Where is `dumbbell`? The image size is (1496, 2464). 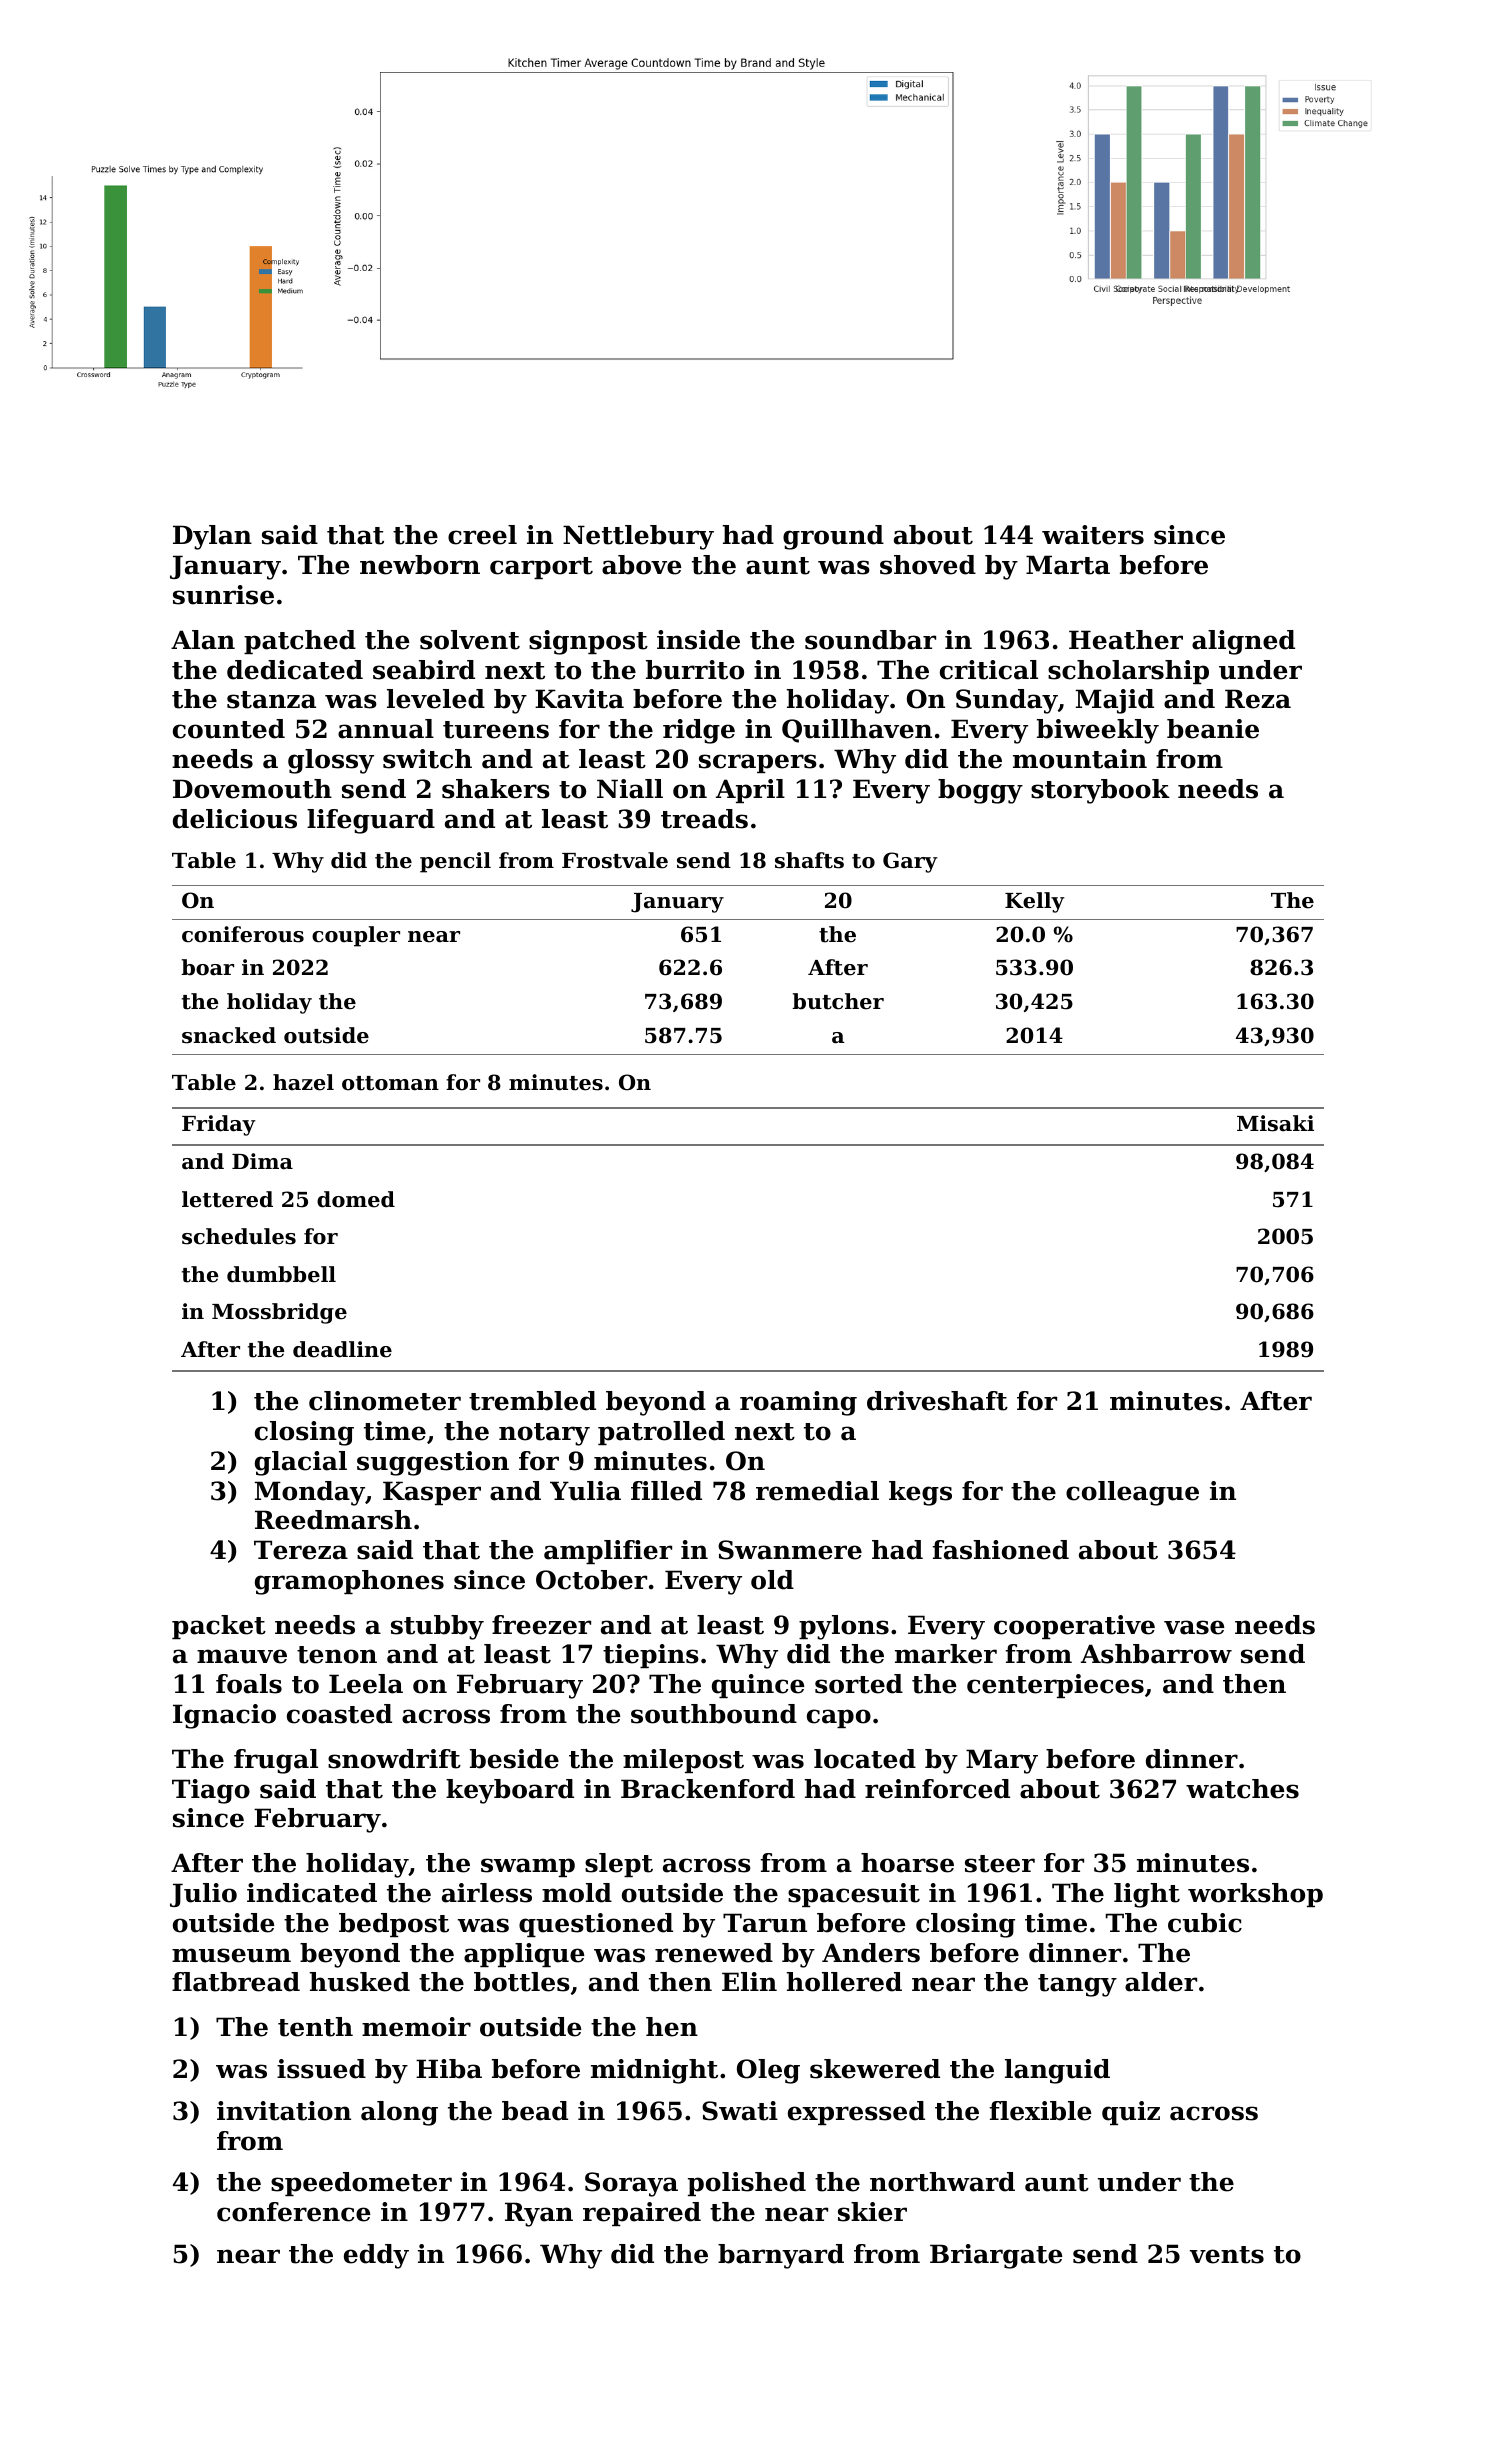
dumbbell is located at coordinates (281, 1274).
